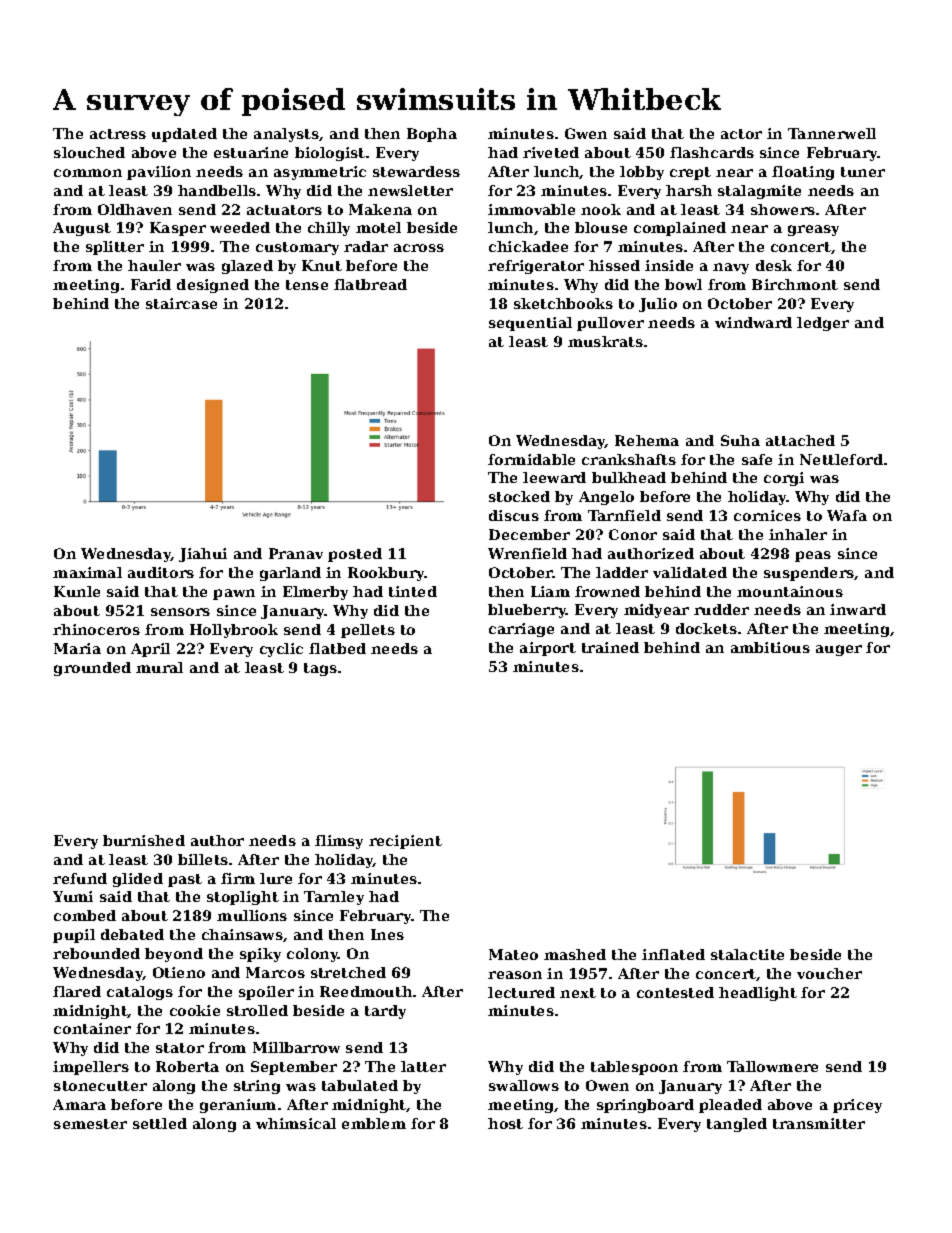 The image size is (952, 1233). Describe the element at coordinates (575, 954) in the screenshot. I see `mashed` at that location.
